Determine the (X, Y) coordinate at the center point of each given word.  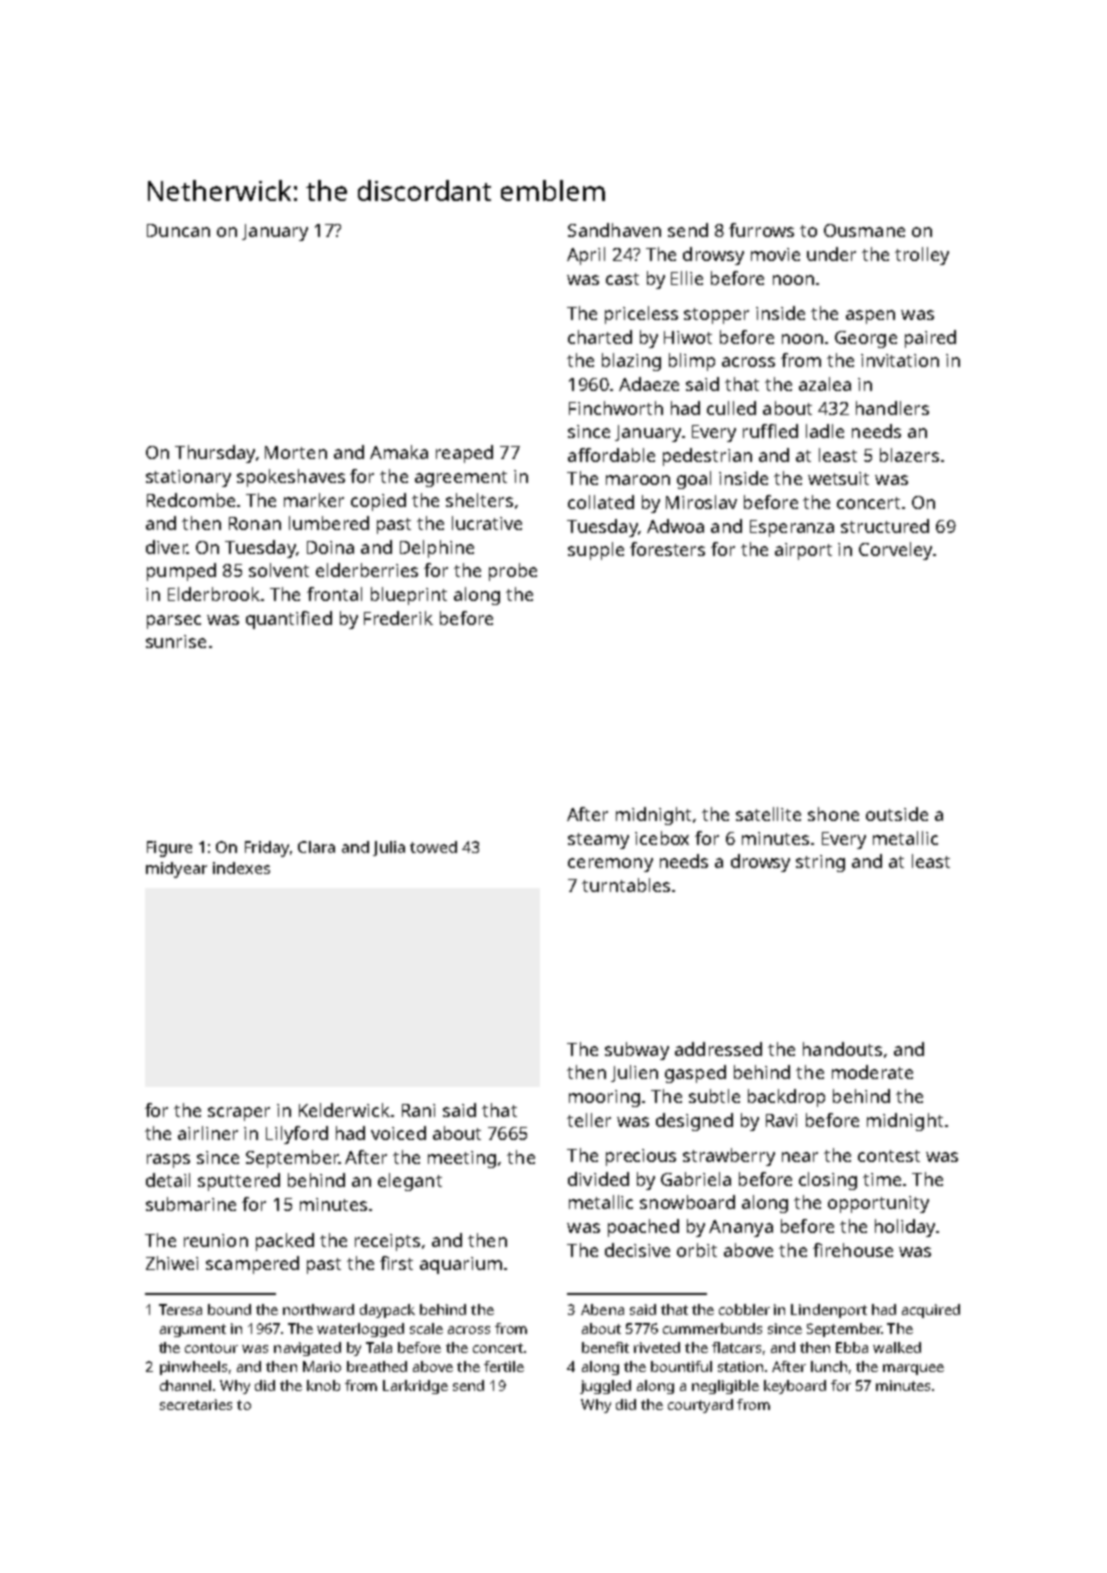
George (866, 339)
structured (885, 526)
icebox (662, 838)
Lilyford (297, 1135)
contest (889, 1156)
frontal (334, 594)
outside (897, 814)
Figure (169, 849)
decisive (637, 1250)
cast (622, 279)
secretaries (196, 1404)
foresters (667, 549)
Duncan (178, 230)
